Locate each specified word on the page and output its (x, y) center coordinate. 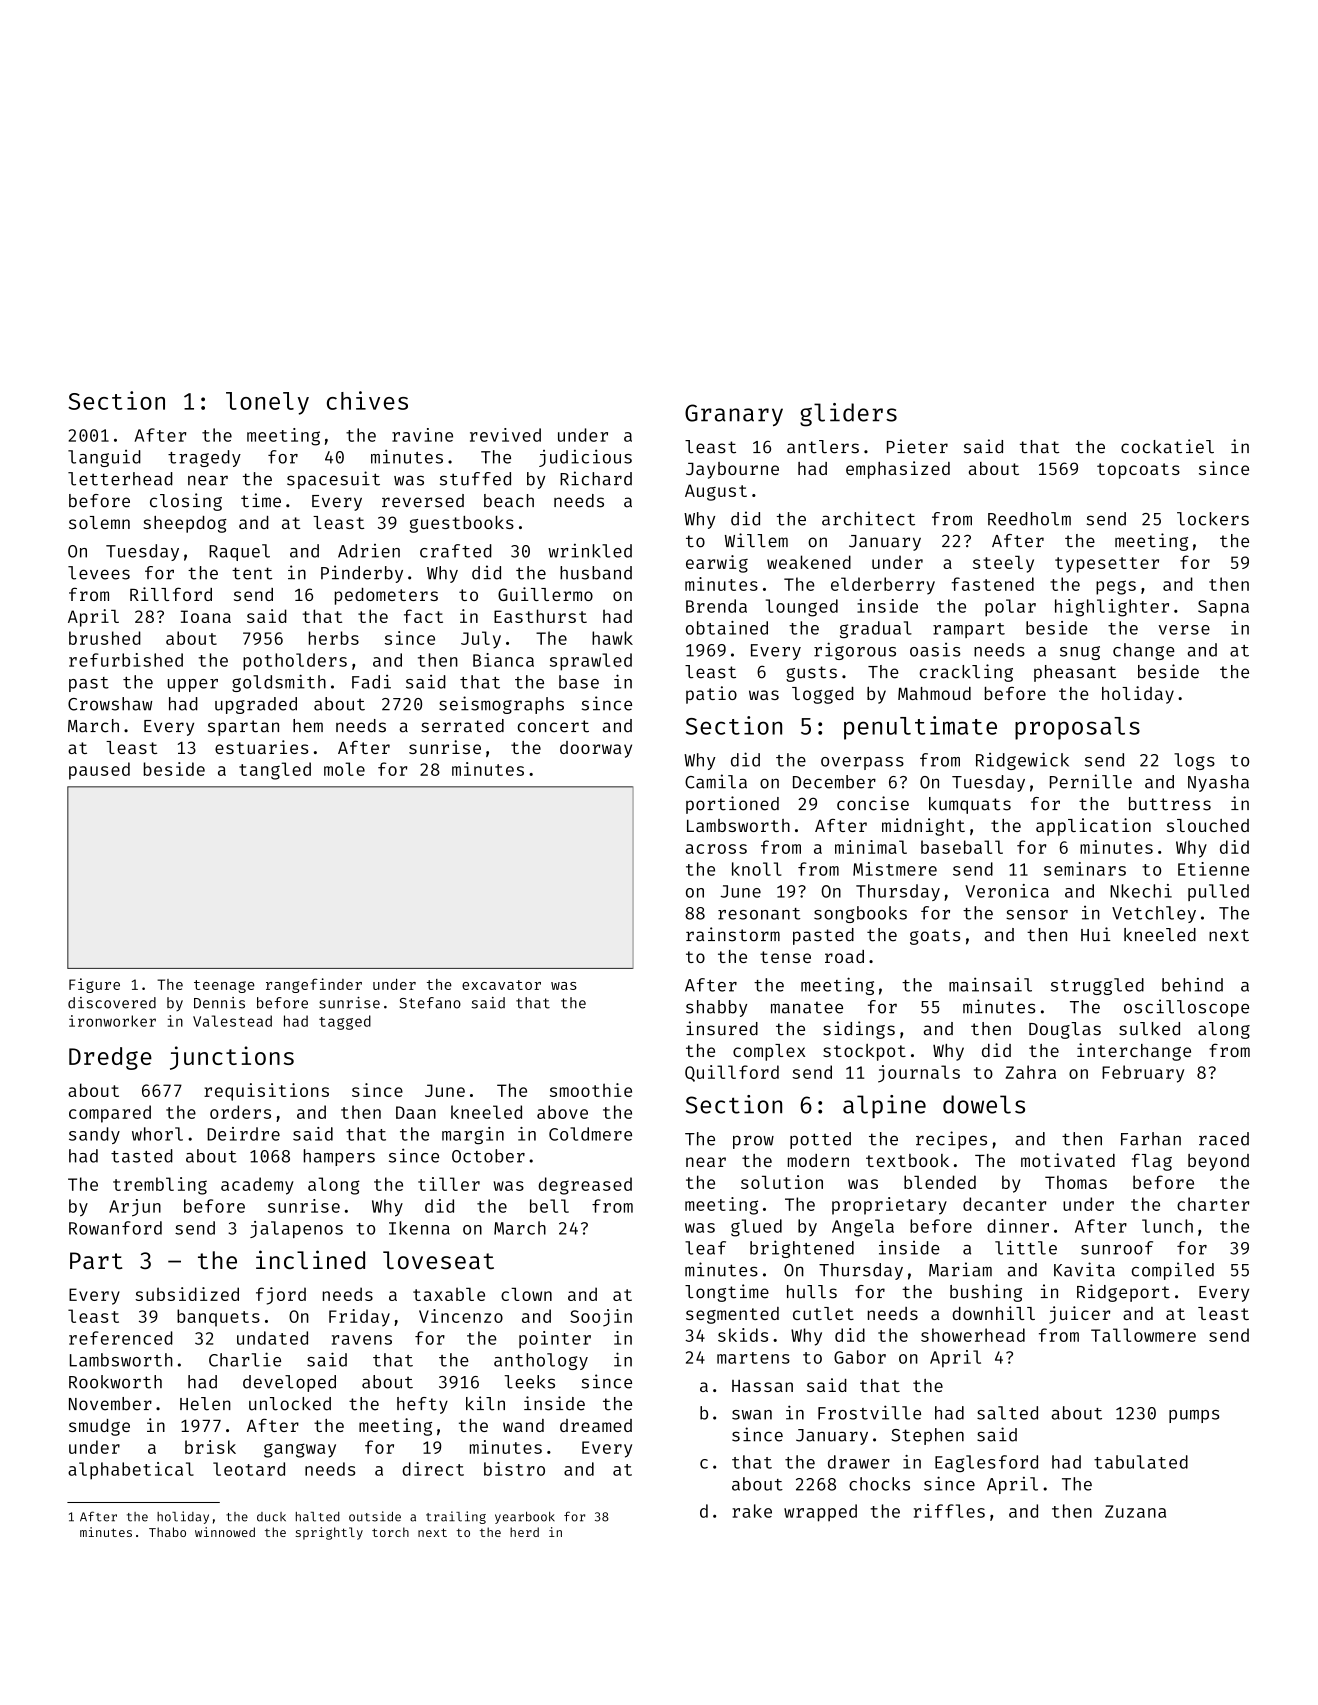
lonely (267, 403)
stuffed (475, 479)
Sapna (1223, 608)
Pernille (1091, 781)
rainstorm (733, 934)
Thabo (167, 1532)
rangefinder (314, 985)
